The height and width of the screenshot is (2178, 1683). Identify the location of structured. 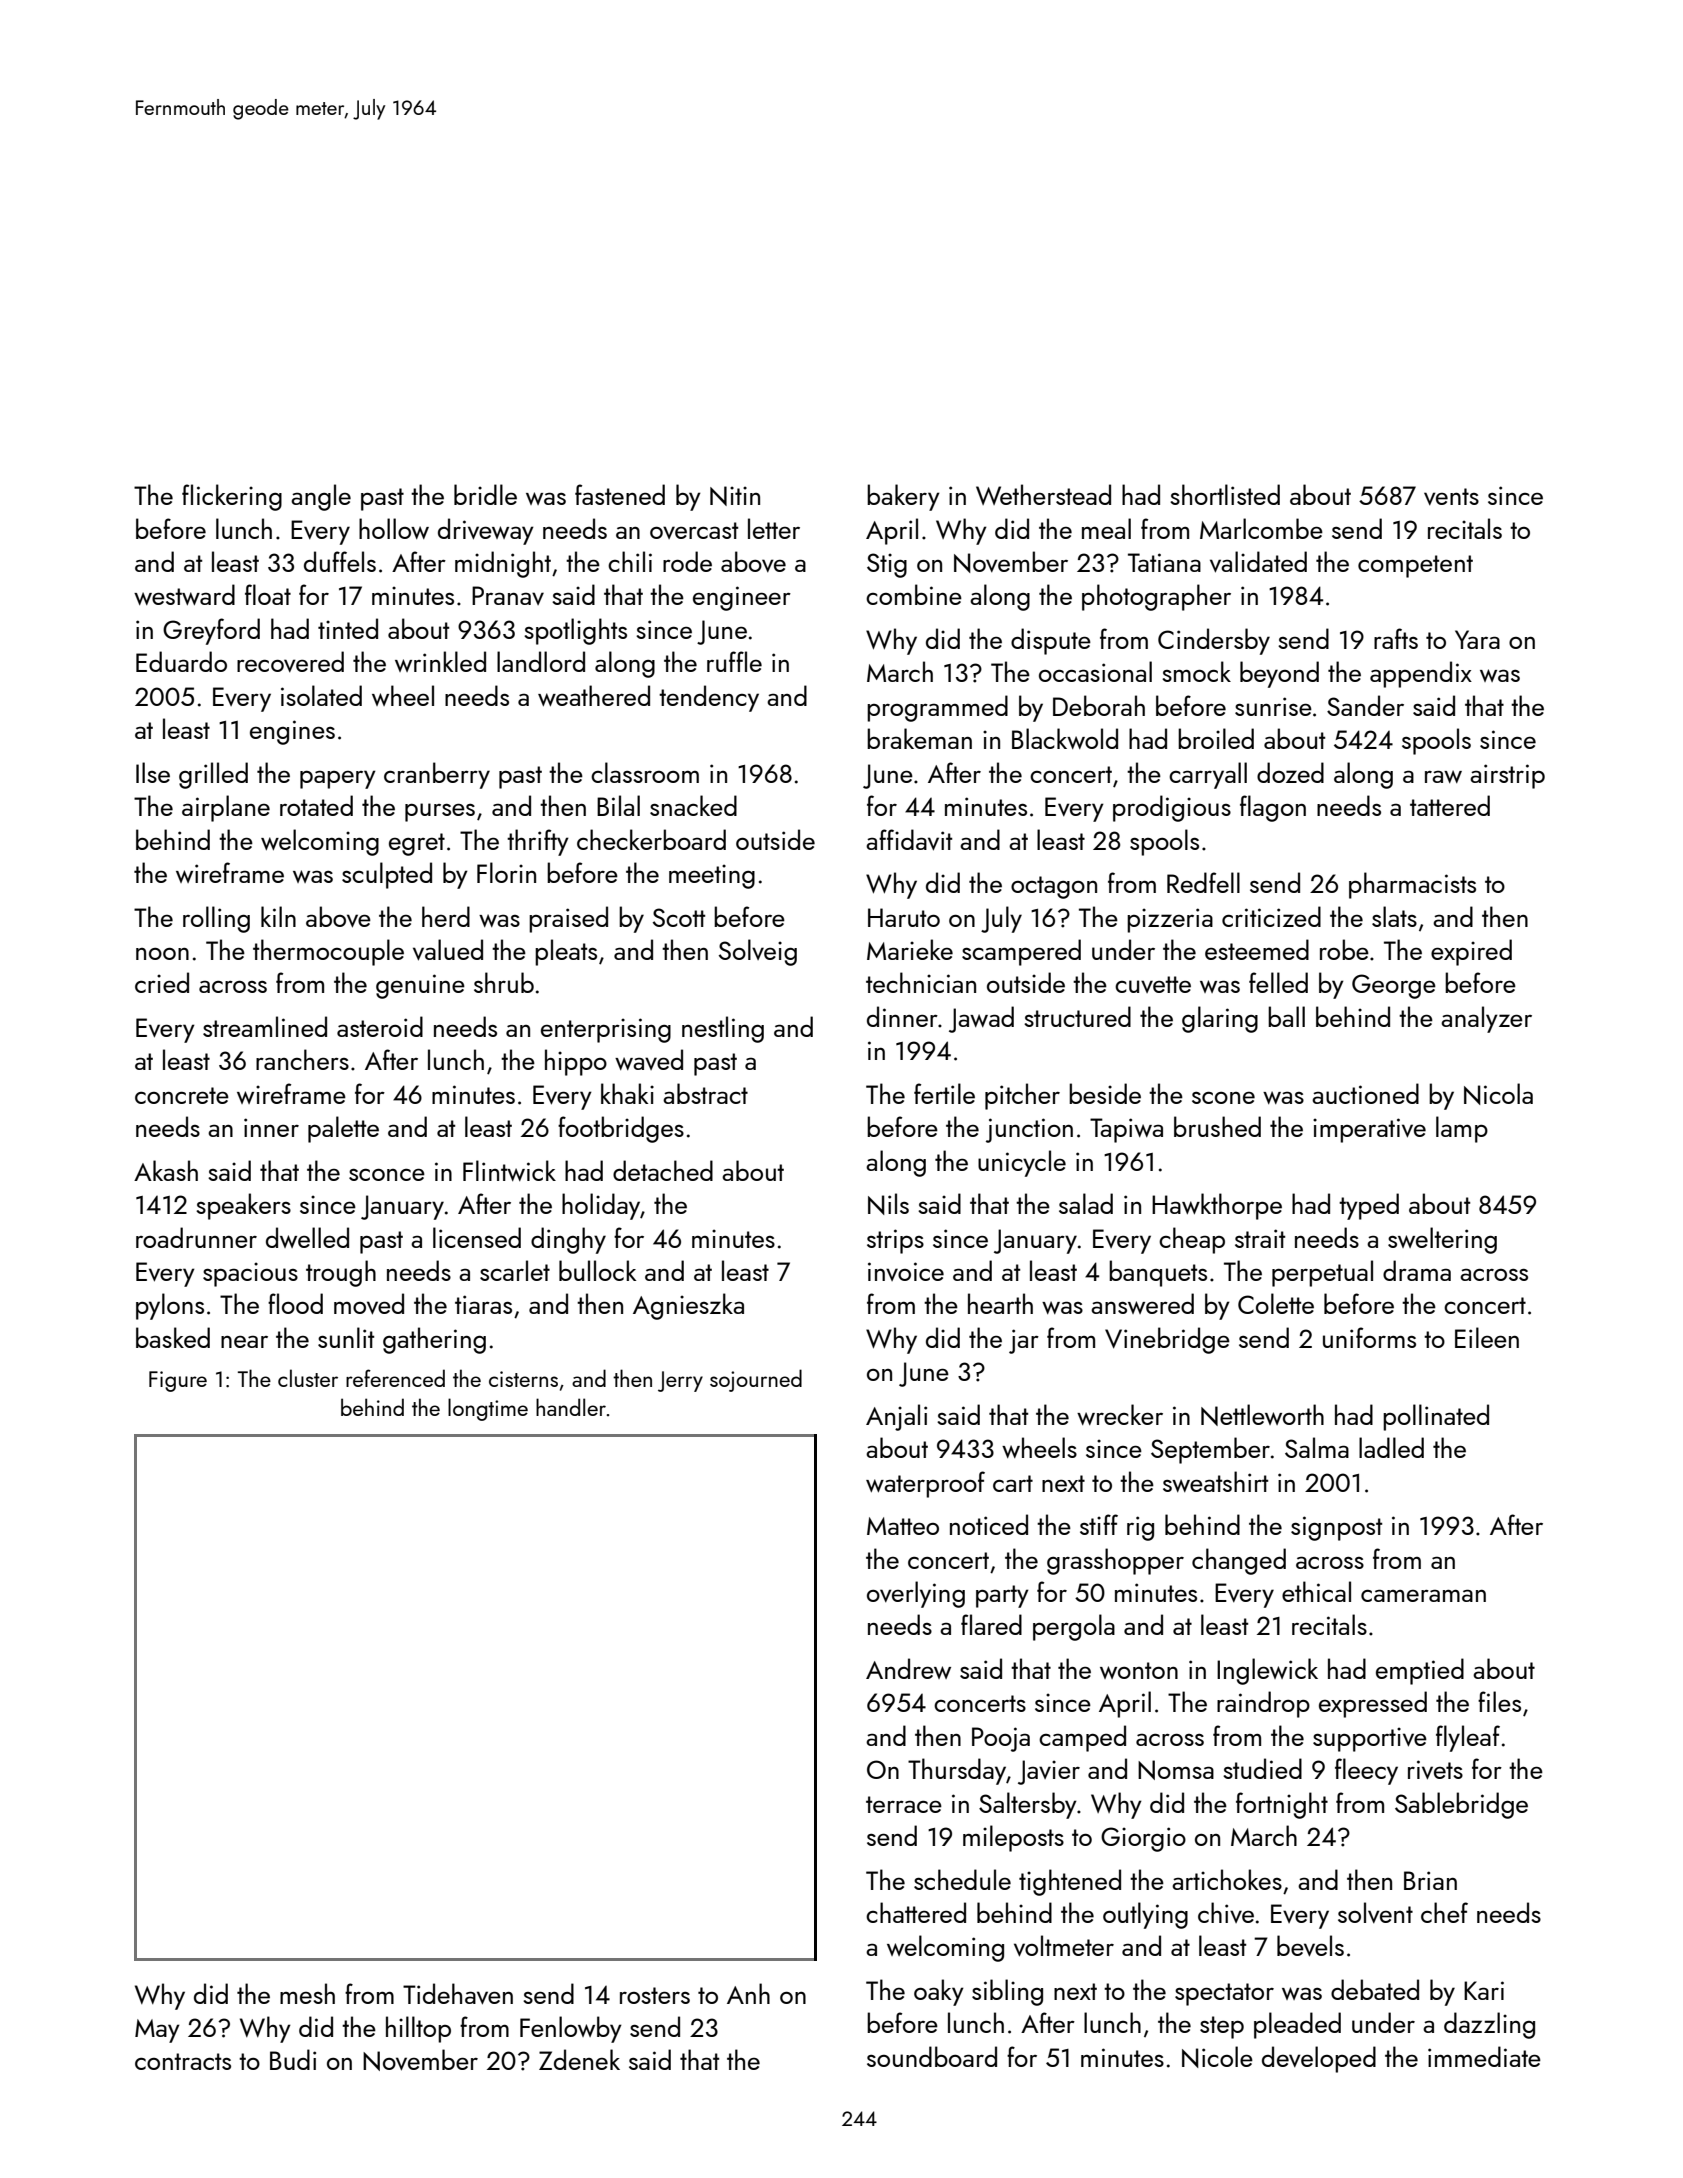
(1077, 1016).
